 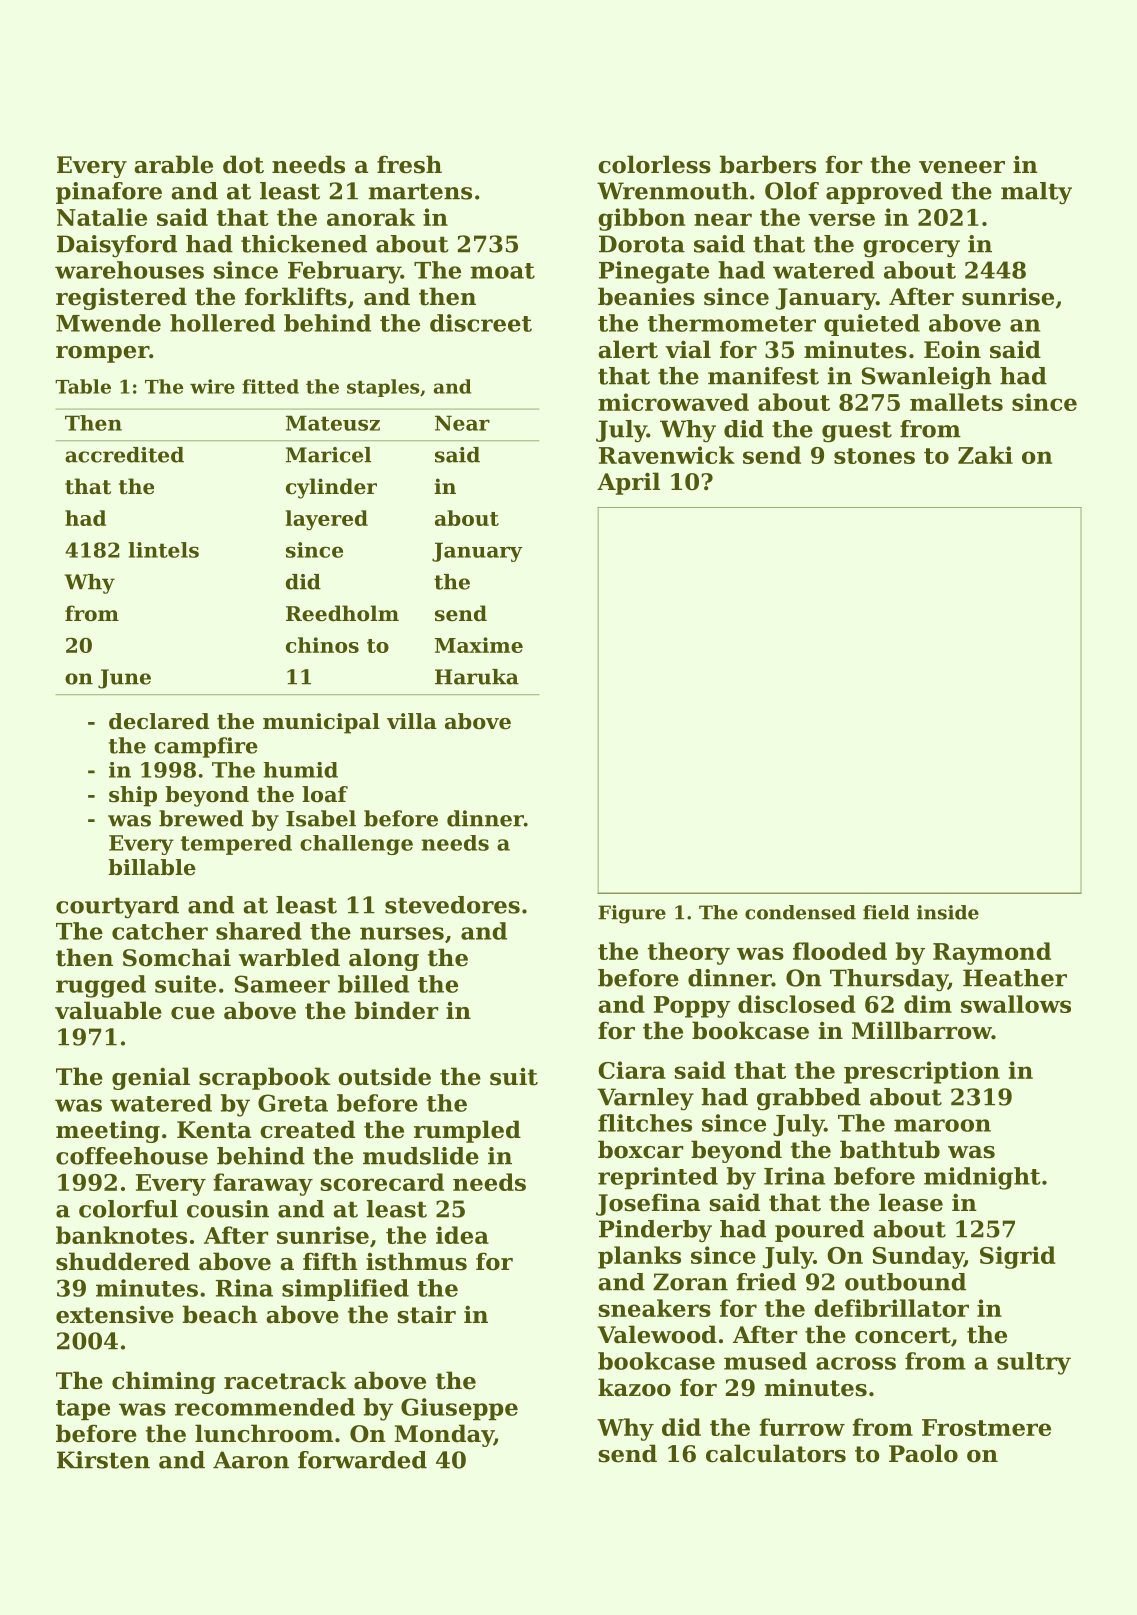 What do you see at coordinates (163, 550) in the screenshot?
I see `lintels` at bounding box center [163, 550].
